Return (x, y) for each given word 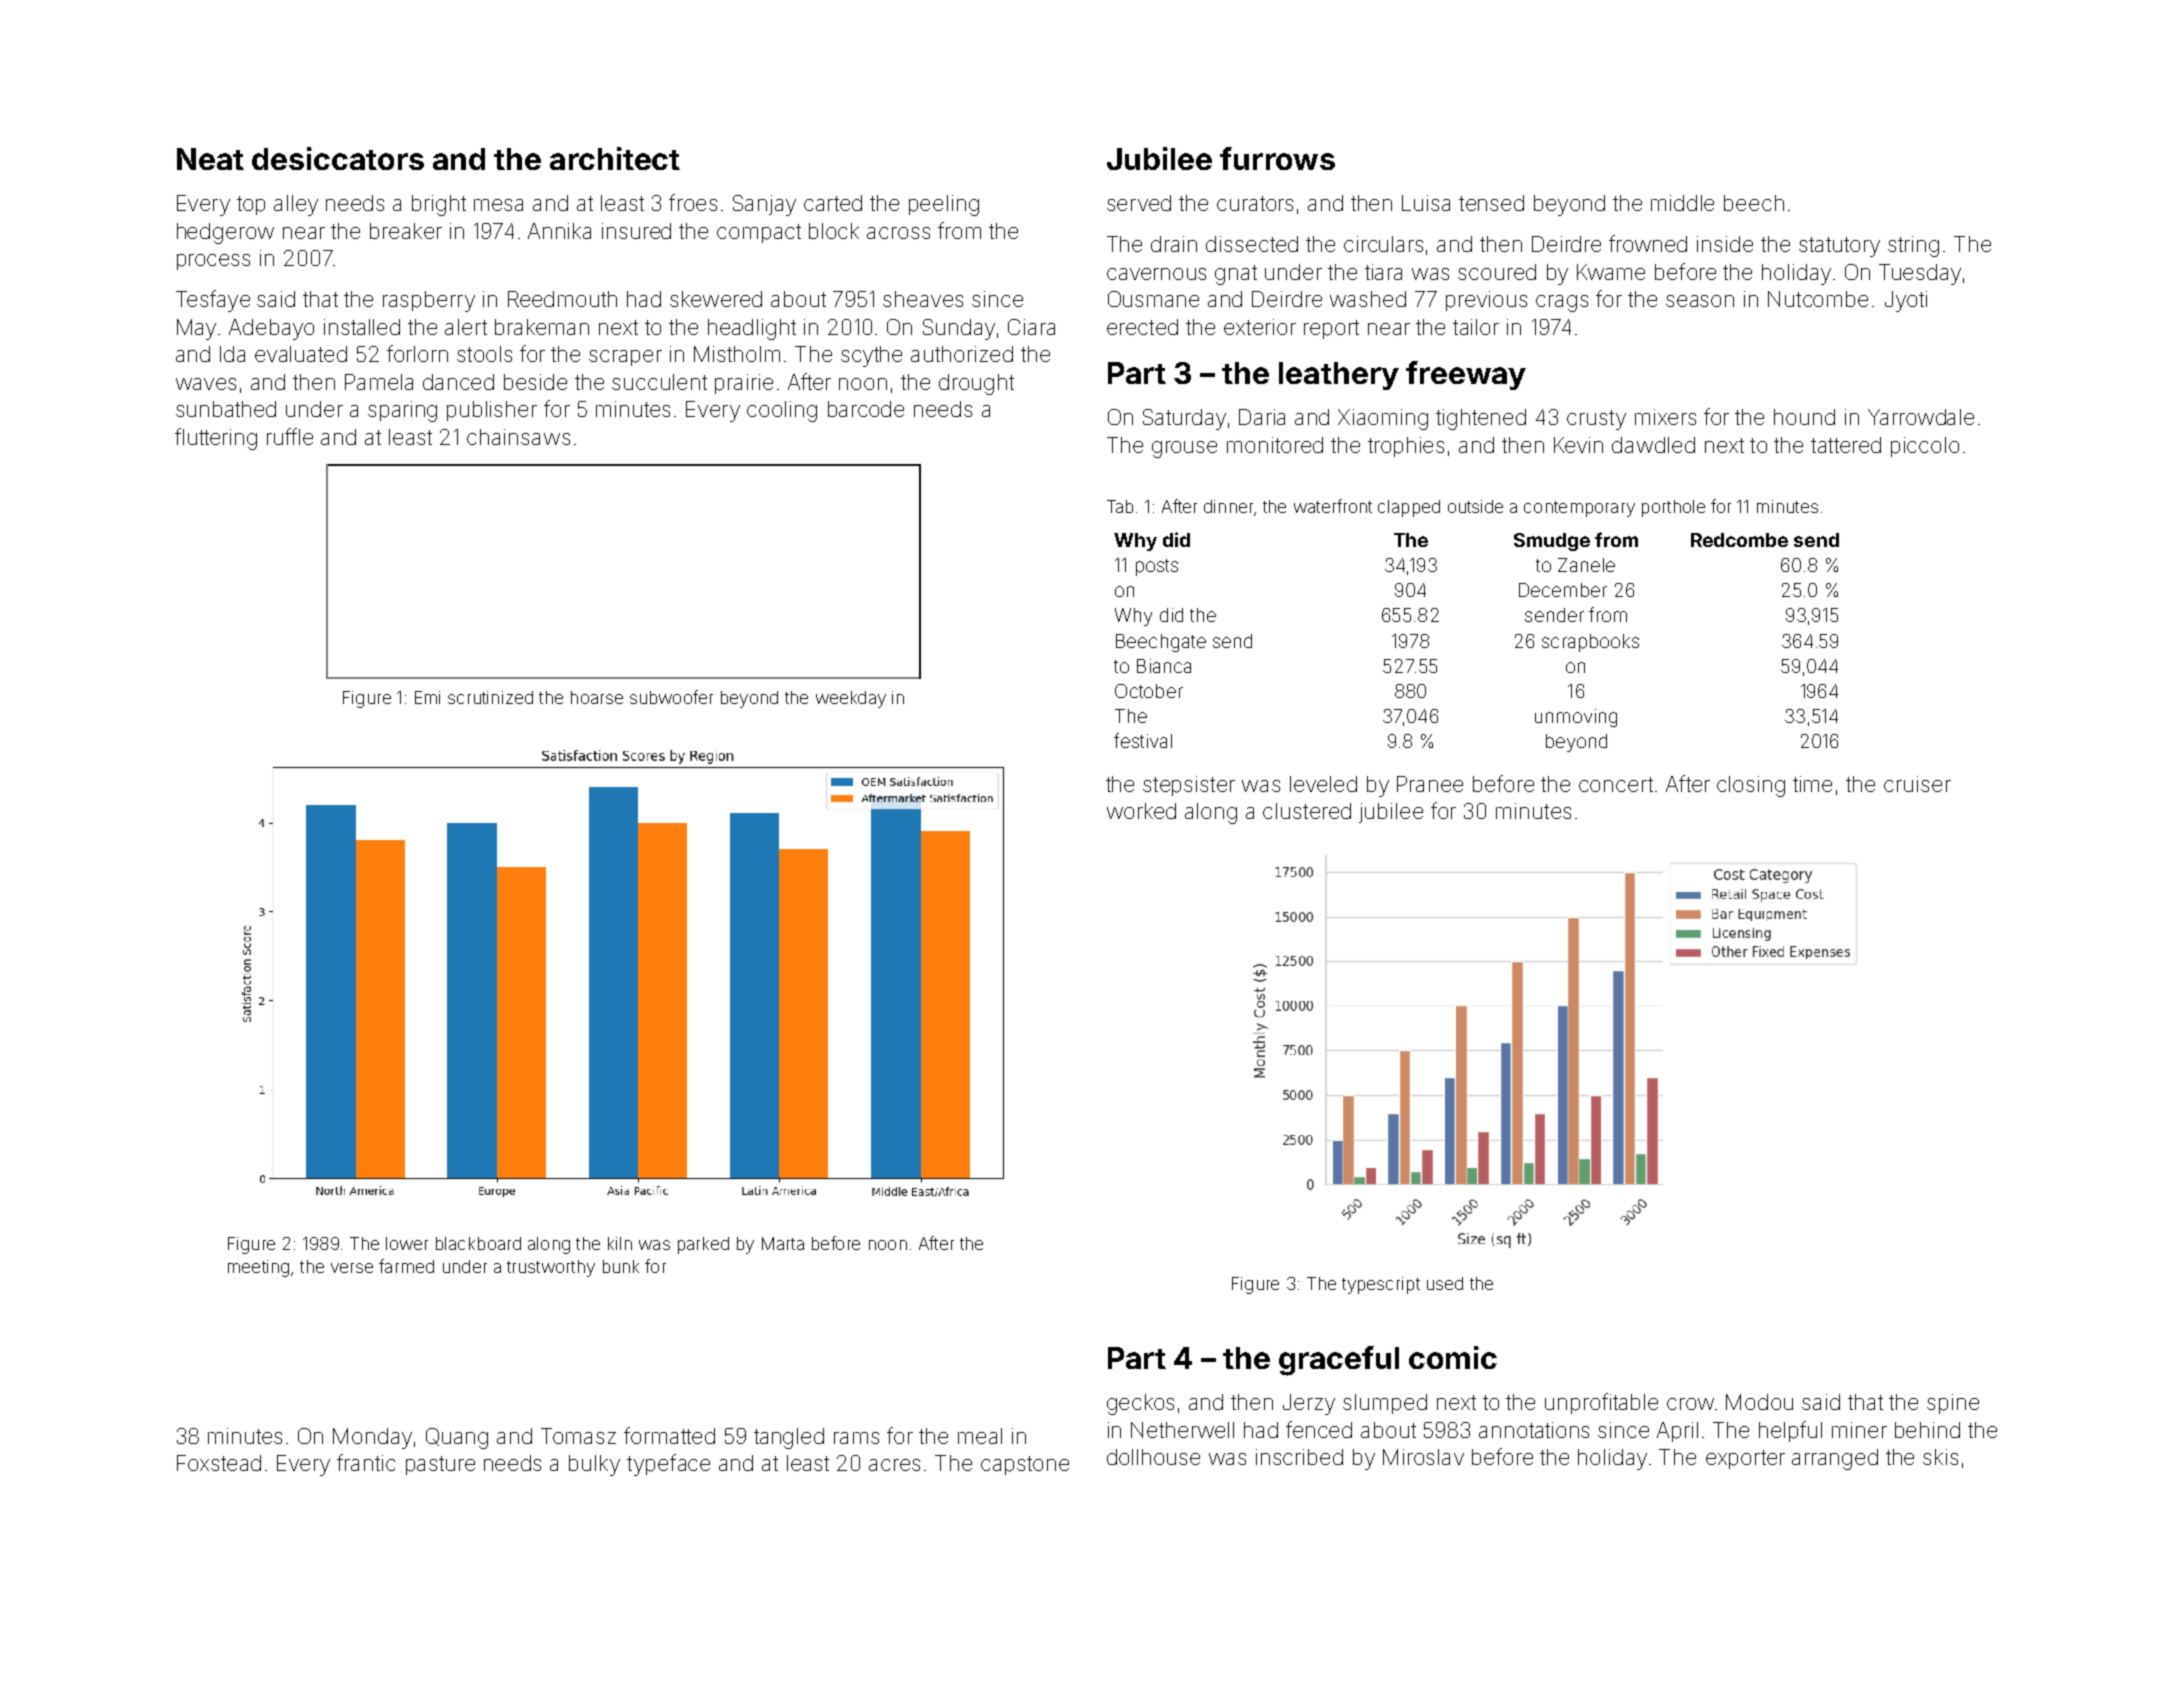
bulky (594, 1465)
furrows (1277, 158)
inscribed (1299, 1457)
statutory (1839, 247)
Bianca (1164, 666)
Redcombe (1739, 540)
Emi (427, 697)
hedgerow (225, 233)
